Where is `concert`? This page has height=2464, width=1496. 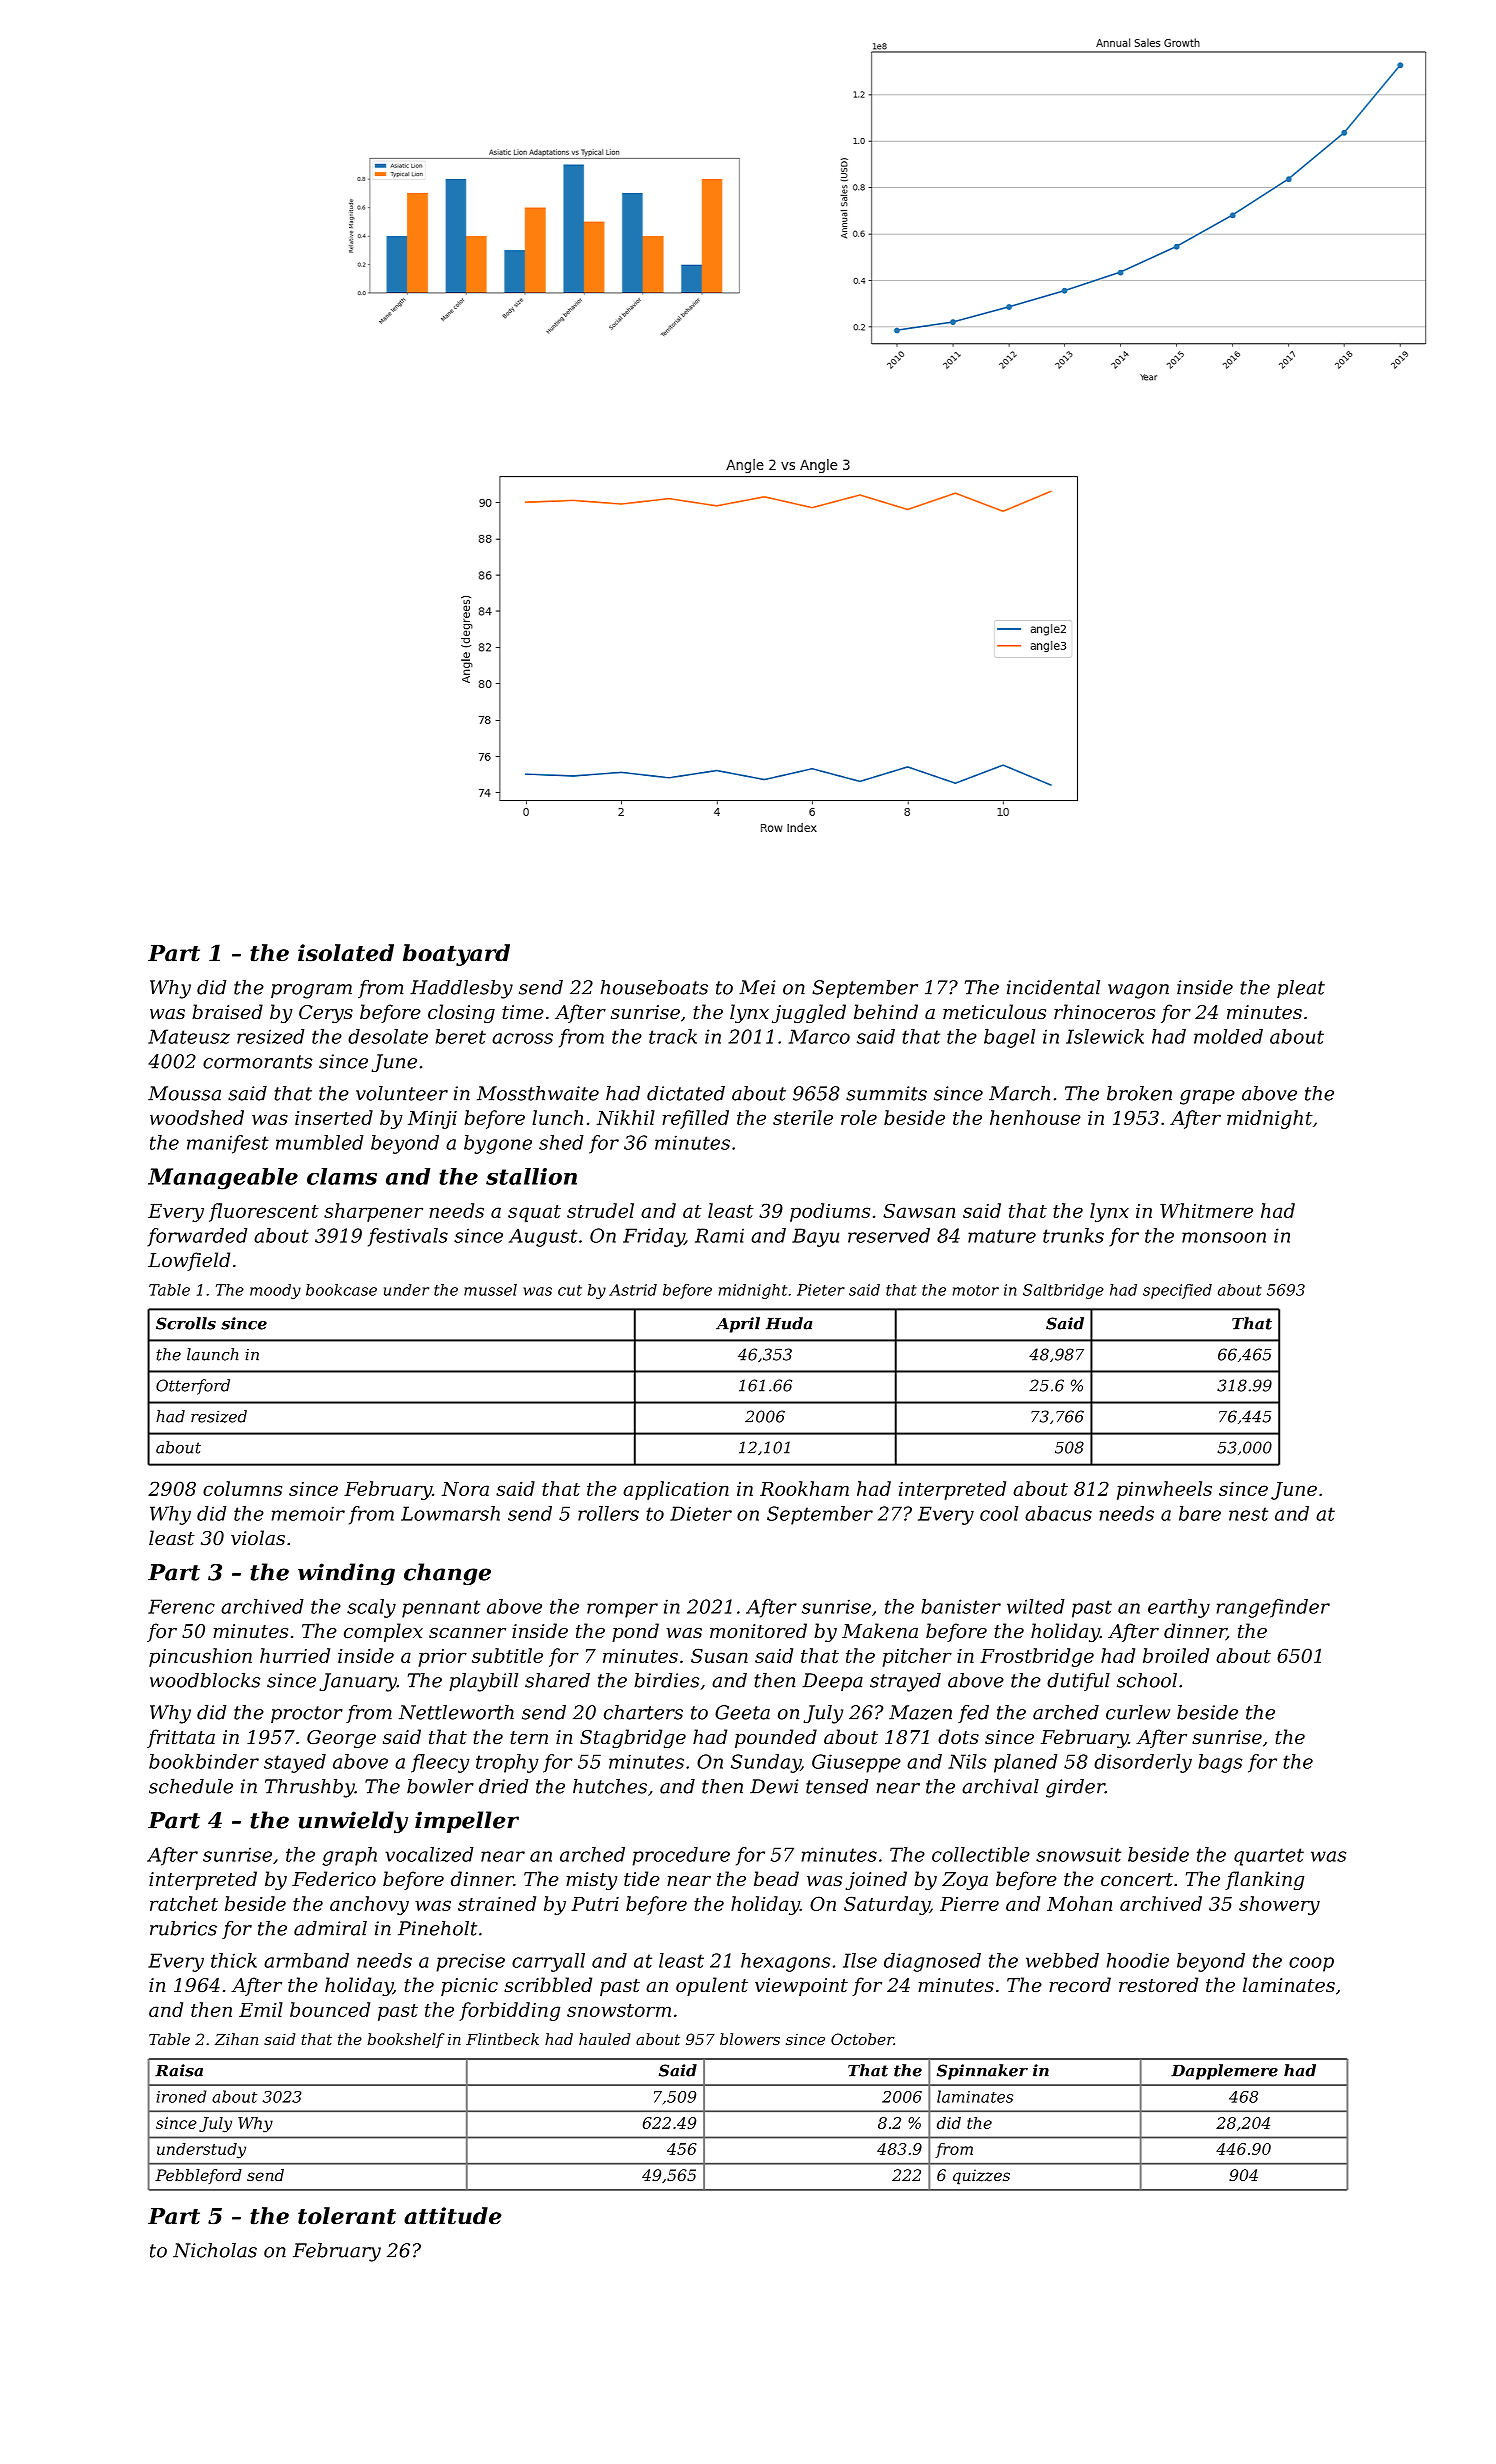 concert is located at coordinates (1137, 1879).
